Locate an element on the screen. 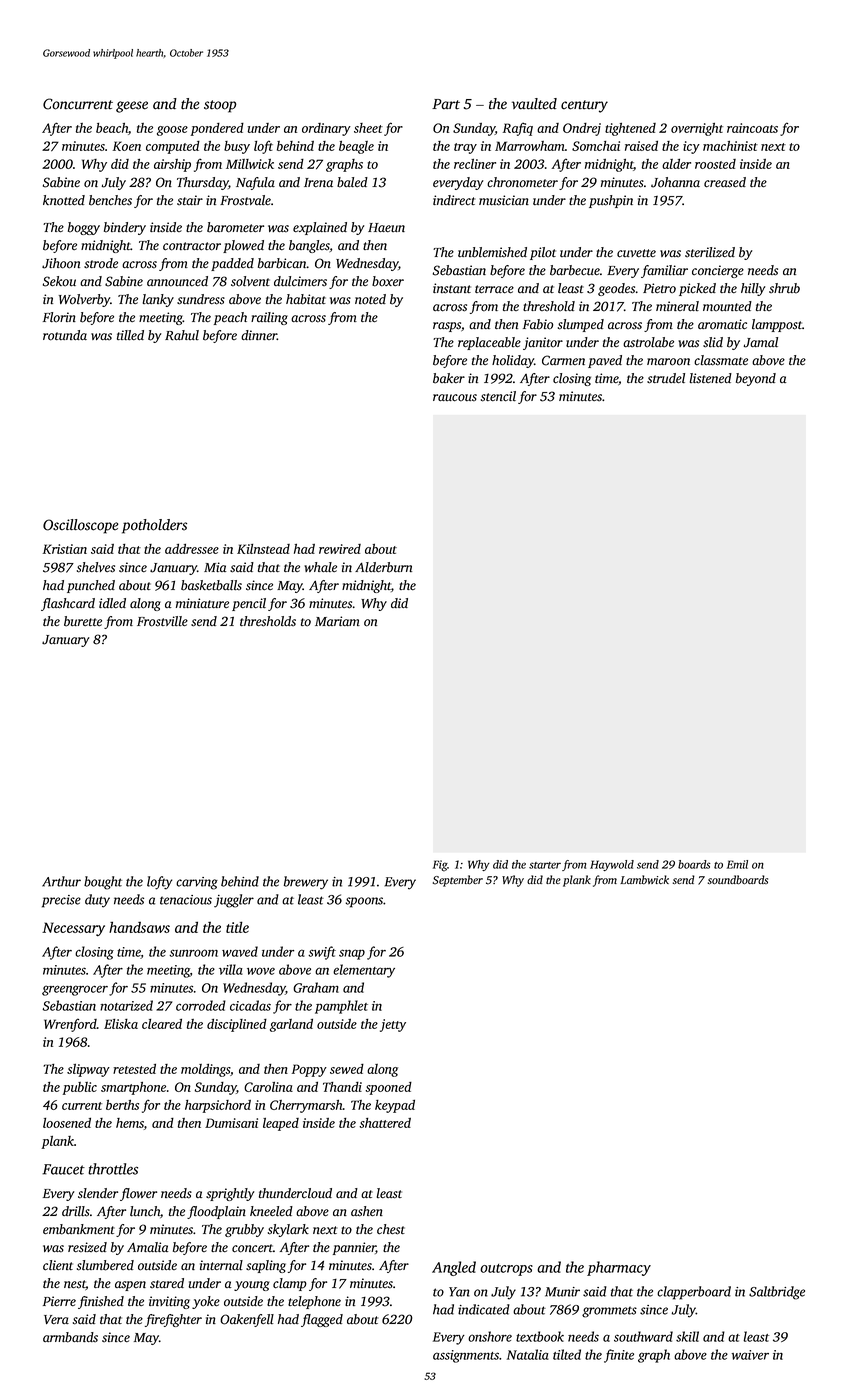 This screenshot has width=849, height=1400. raincoats is located at coordinates (752, 128).
